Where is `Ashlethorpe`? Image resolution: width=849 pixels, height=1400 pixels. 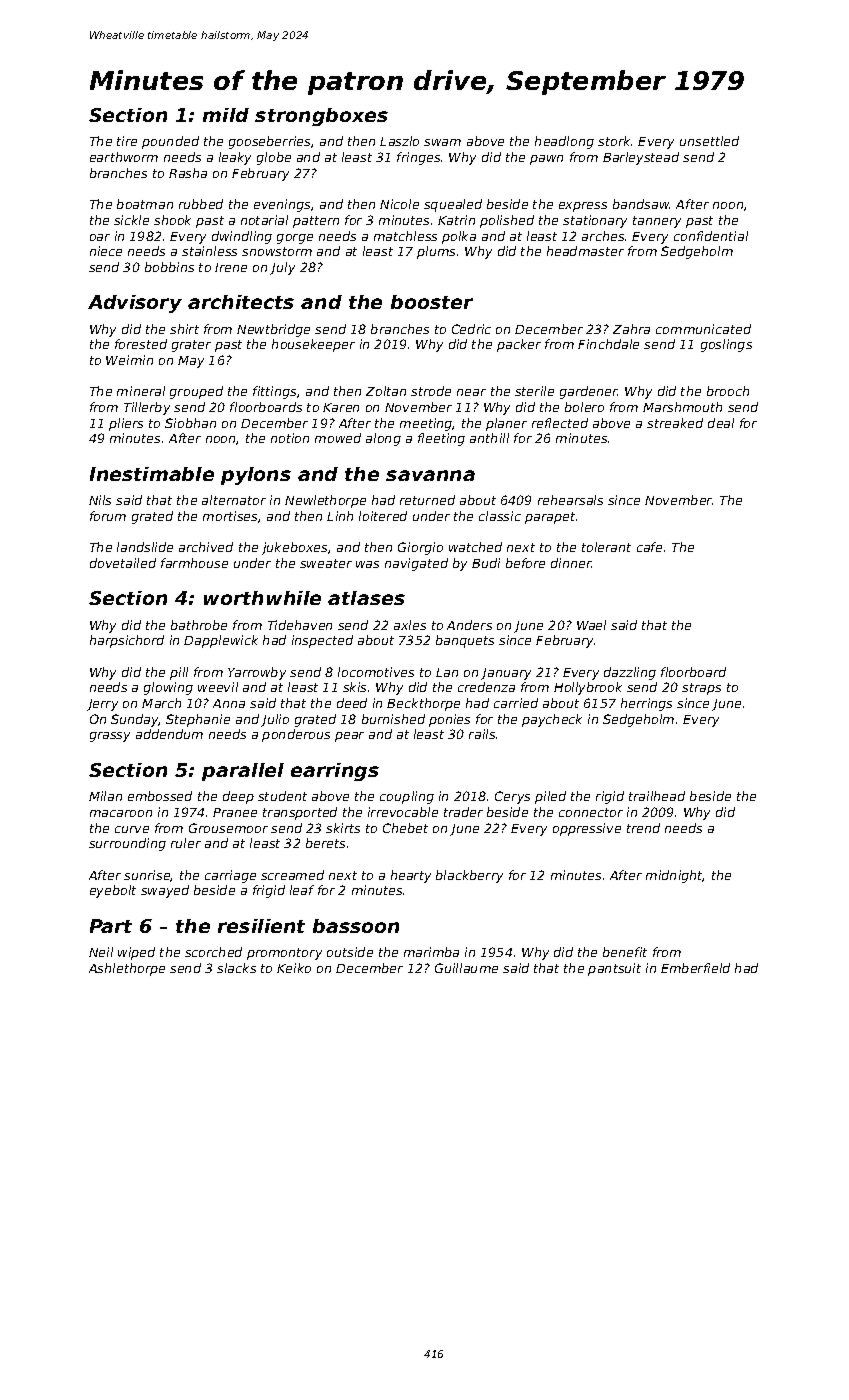
Ashlethorpe is located at coordinates (127, 969).
